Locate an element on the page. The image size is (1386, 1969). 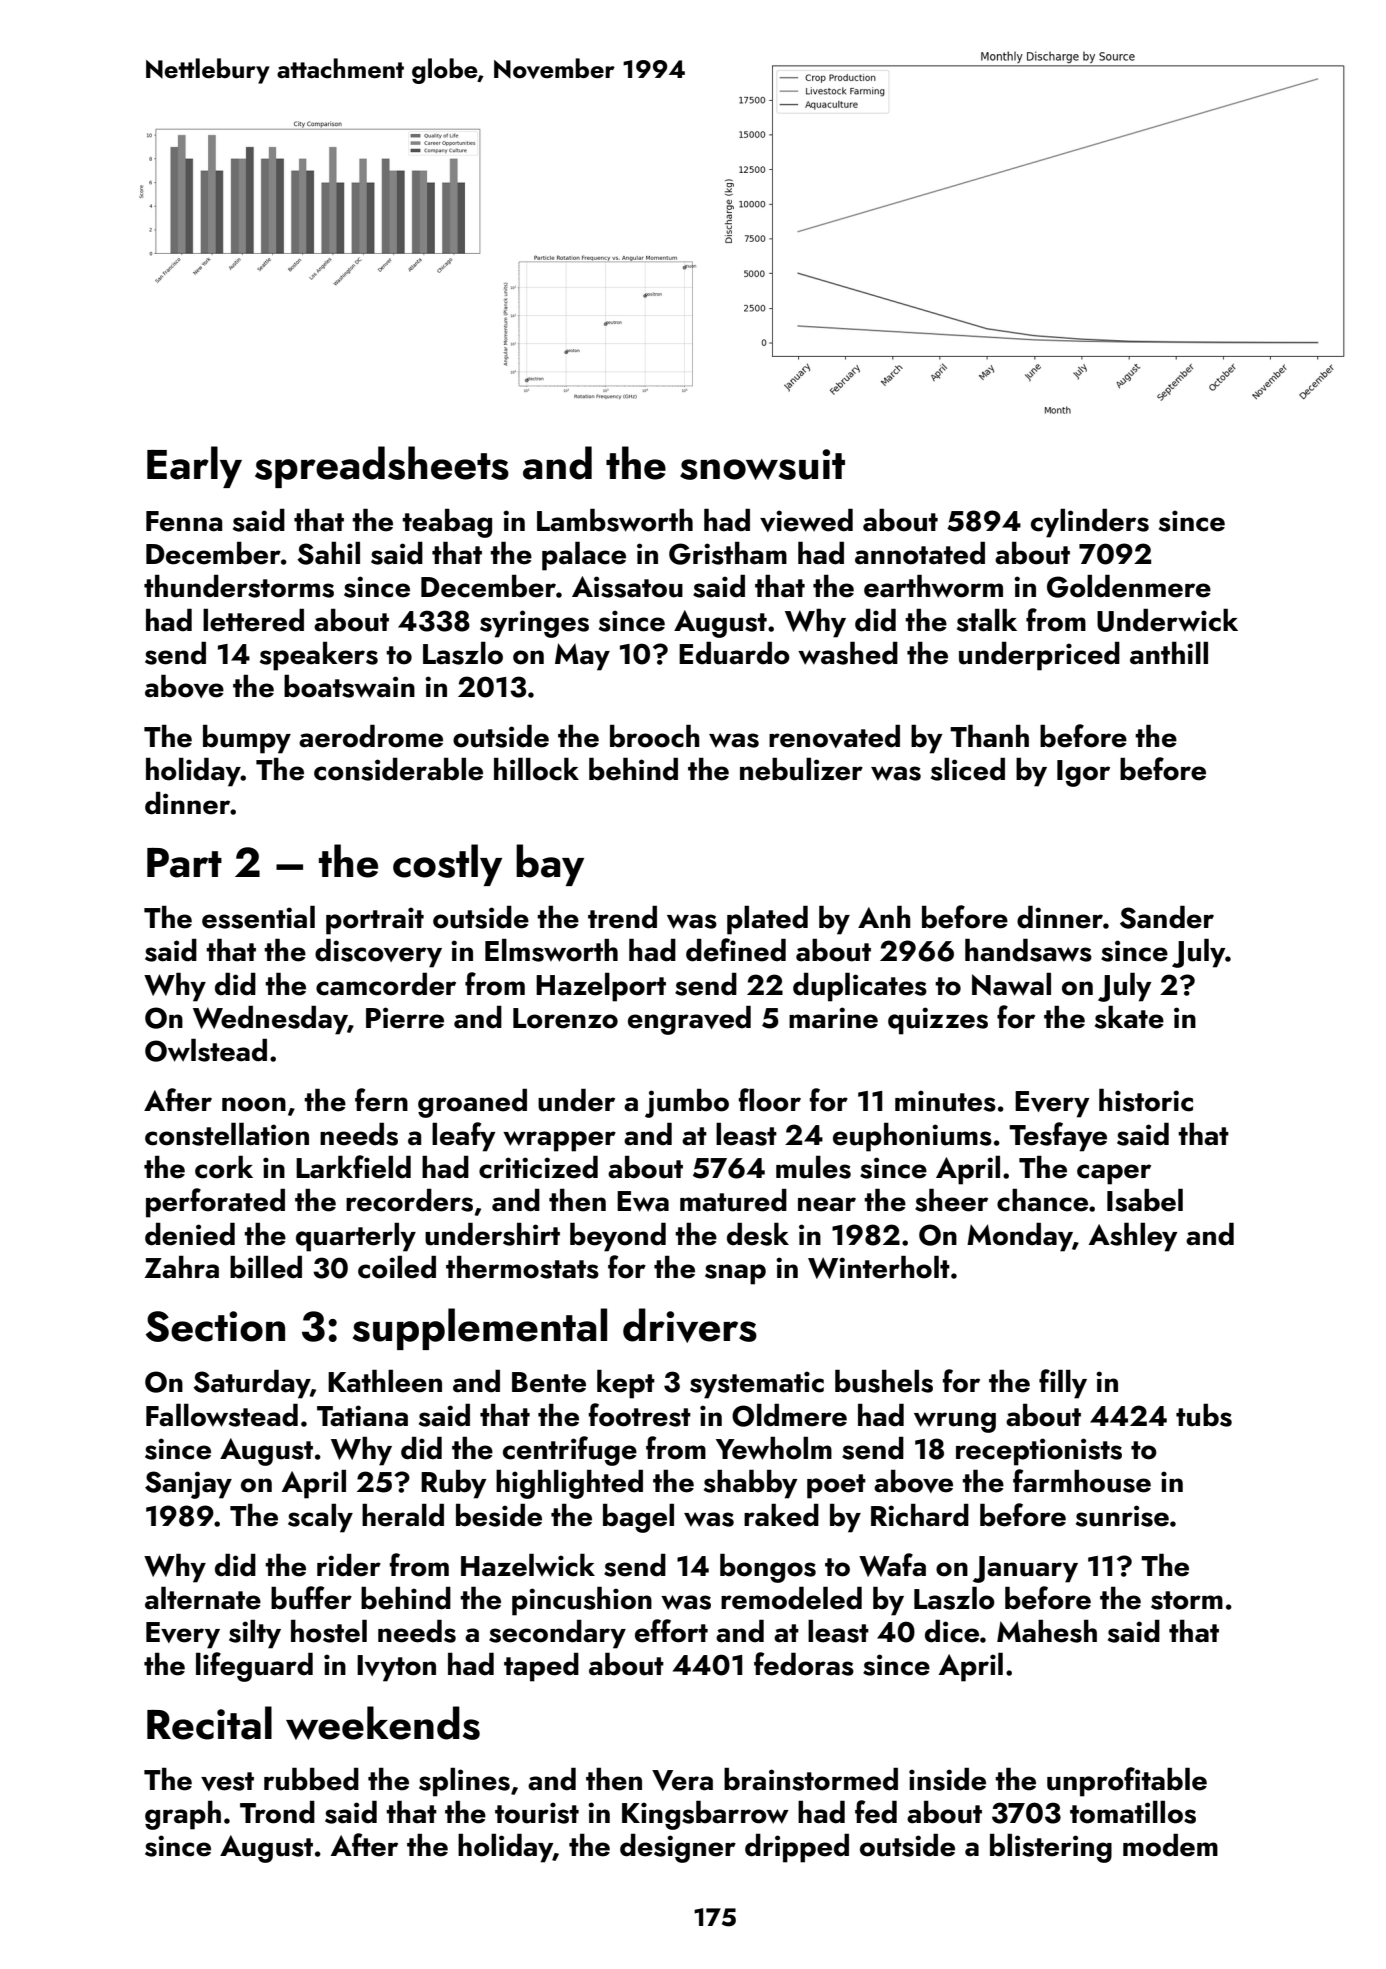
snowsuit is located at coordinates (762, 464).
